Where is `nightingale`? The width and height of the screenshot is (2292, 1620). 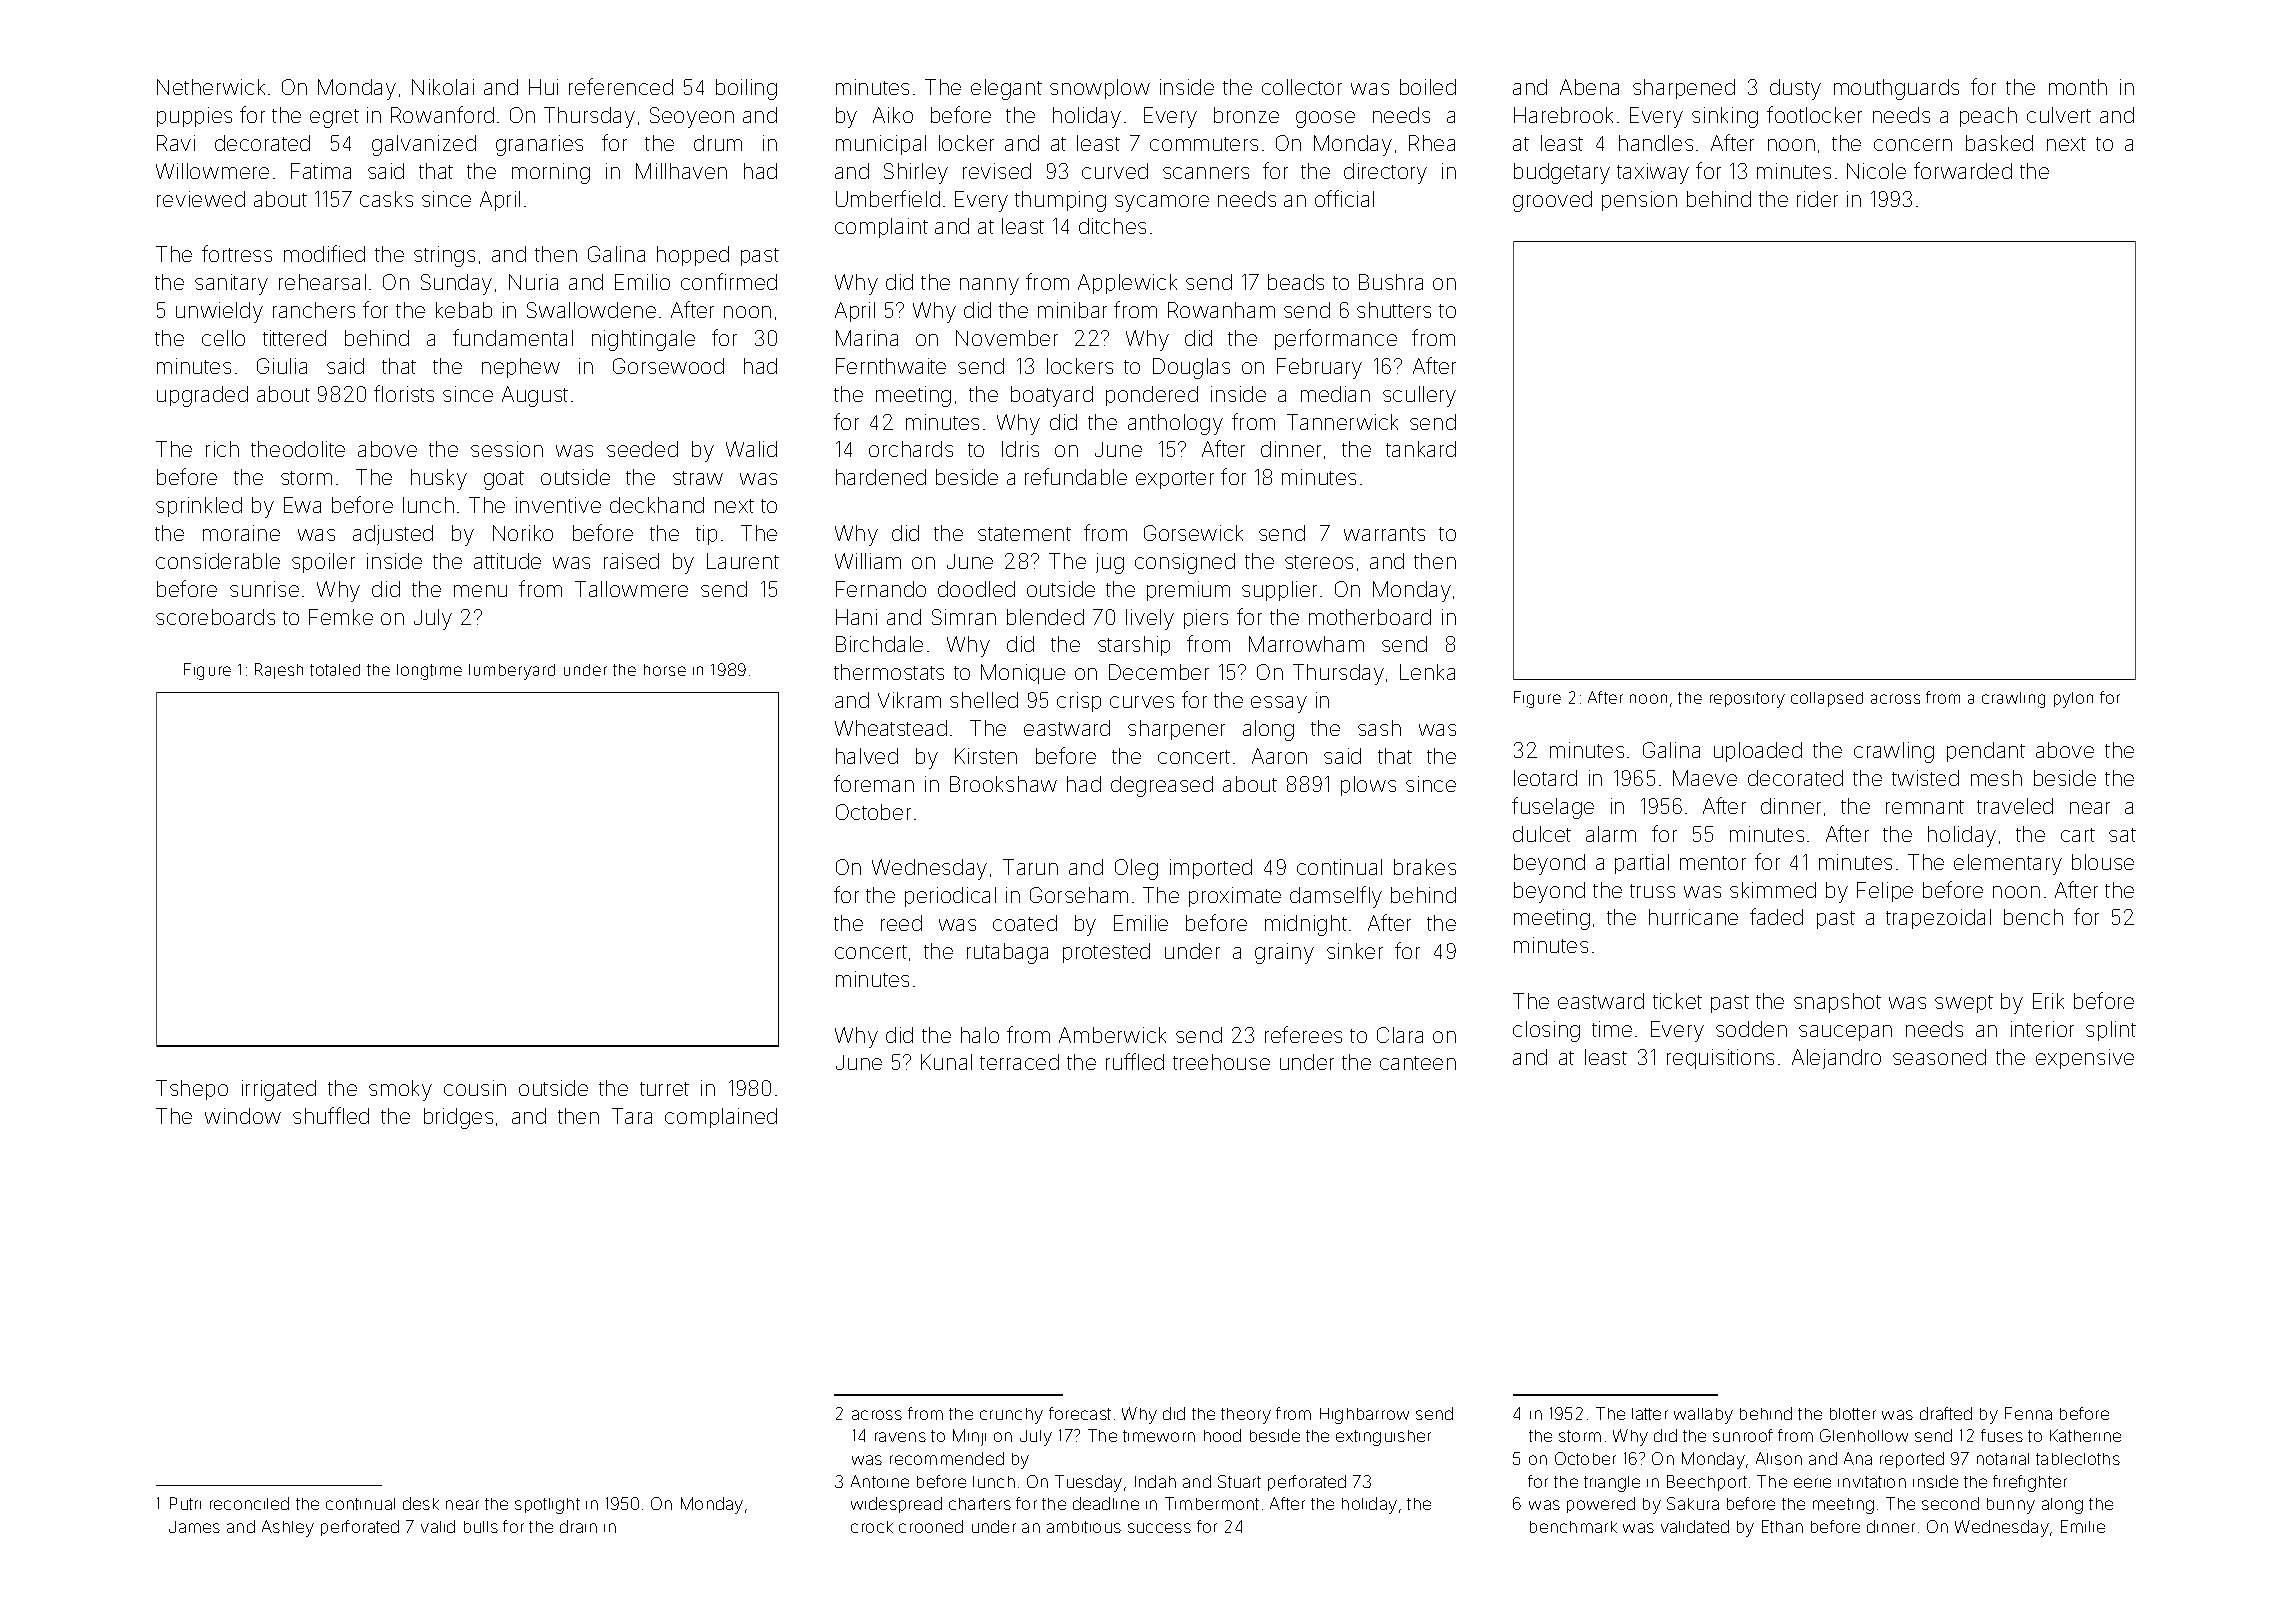
nightingale is located at coordinates (643, 340).
